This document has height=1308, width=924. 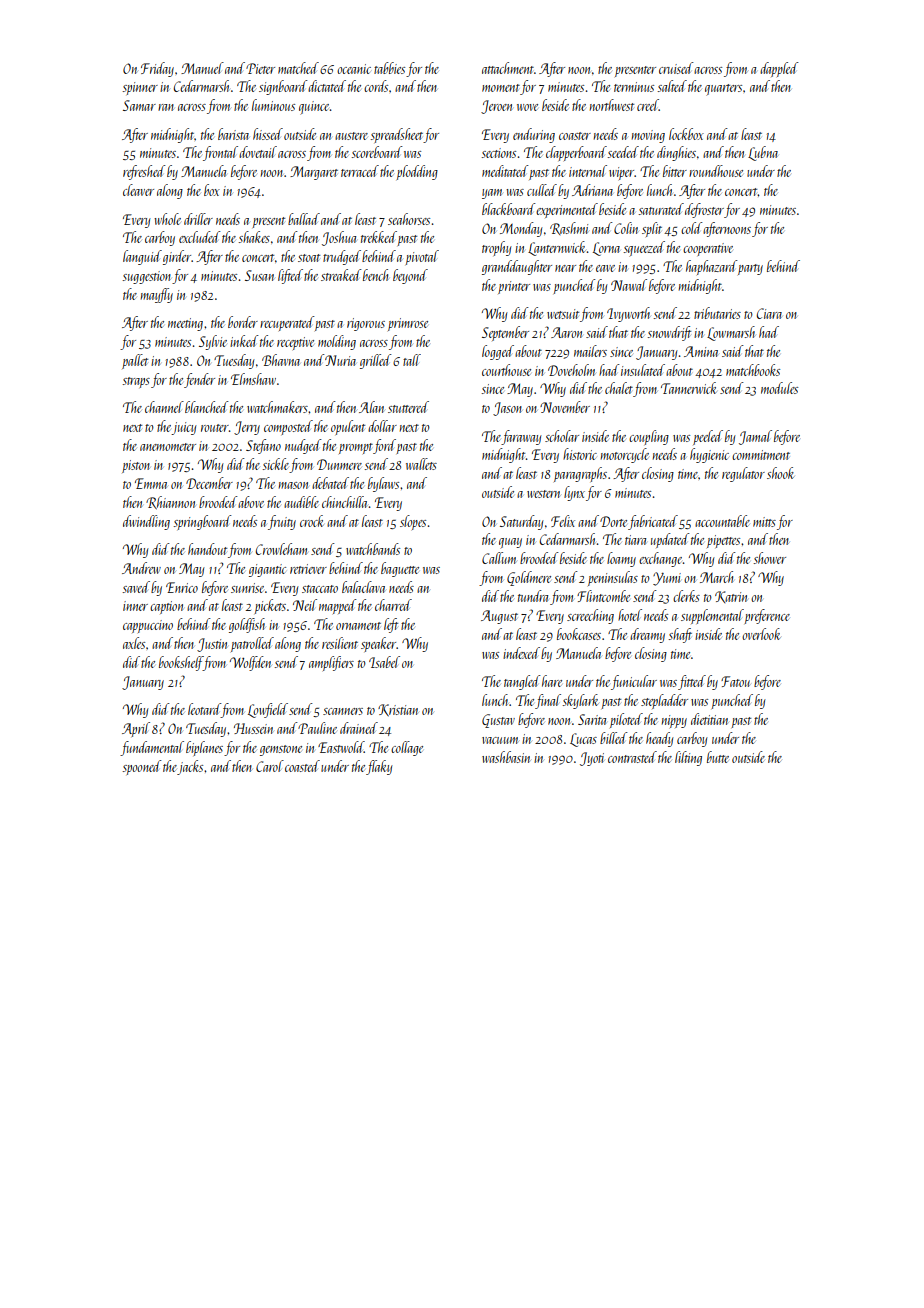 I want to click on piston, so click(x=136, y=466).
